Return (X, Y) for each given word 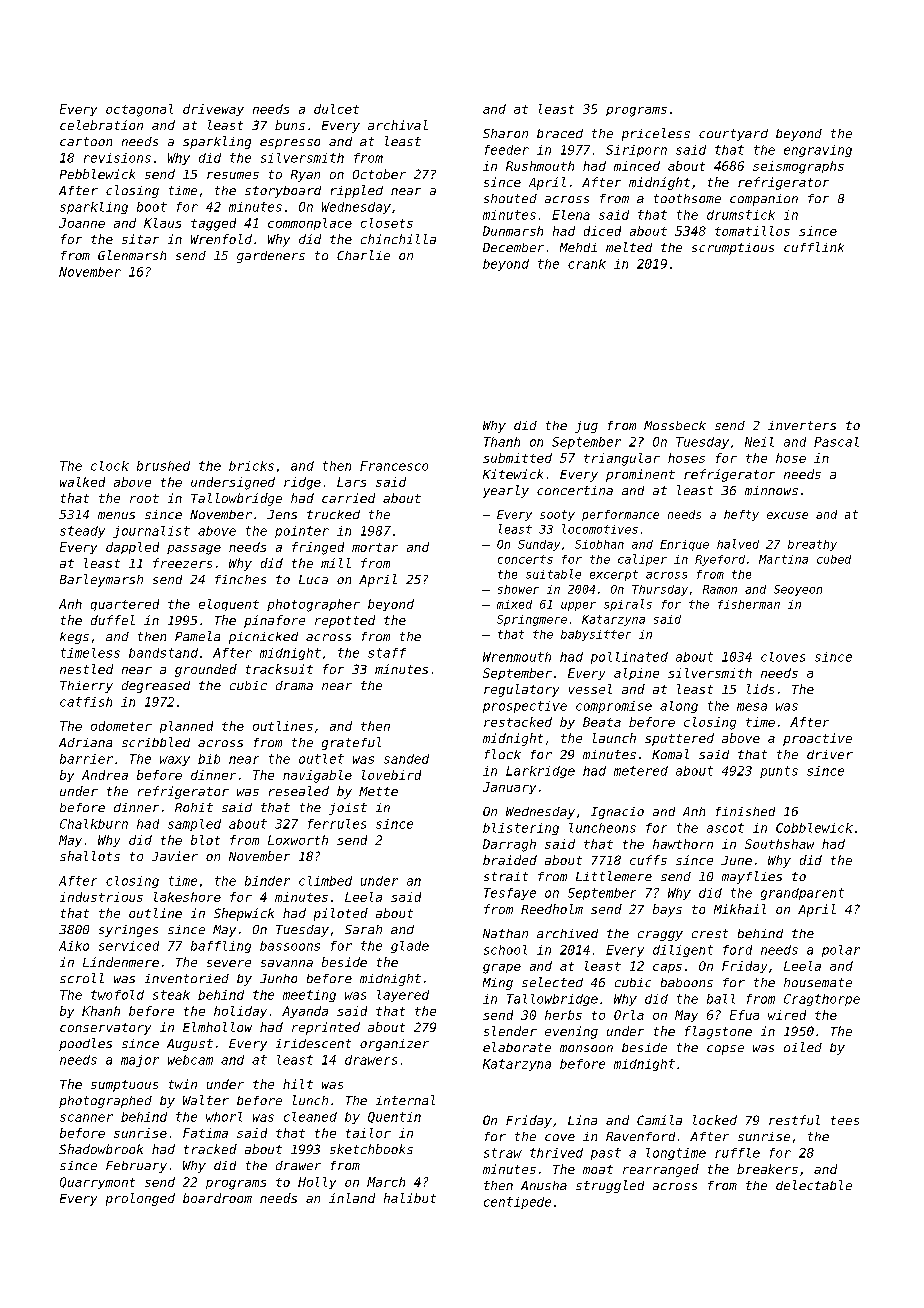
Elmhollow (217, 1027)
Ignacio (617, 813)
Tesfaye (510, 894)
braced (560, 133)
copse (725, 1050)
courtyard (733, 135)
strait (506, 876)
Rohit (194, 807)
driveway (213, 110)
